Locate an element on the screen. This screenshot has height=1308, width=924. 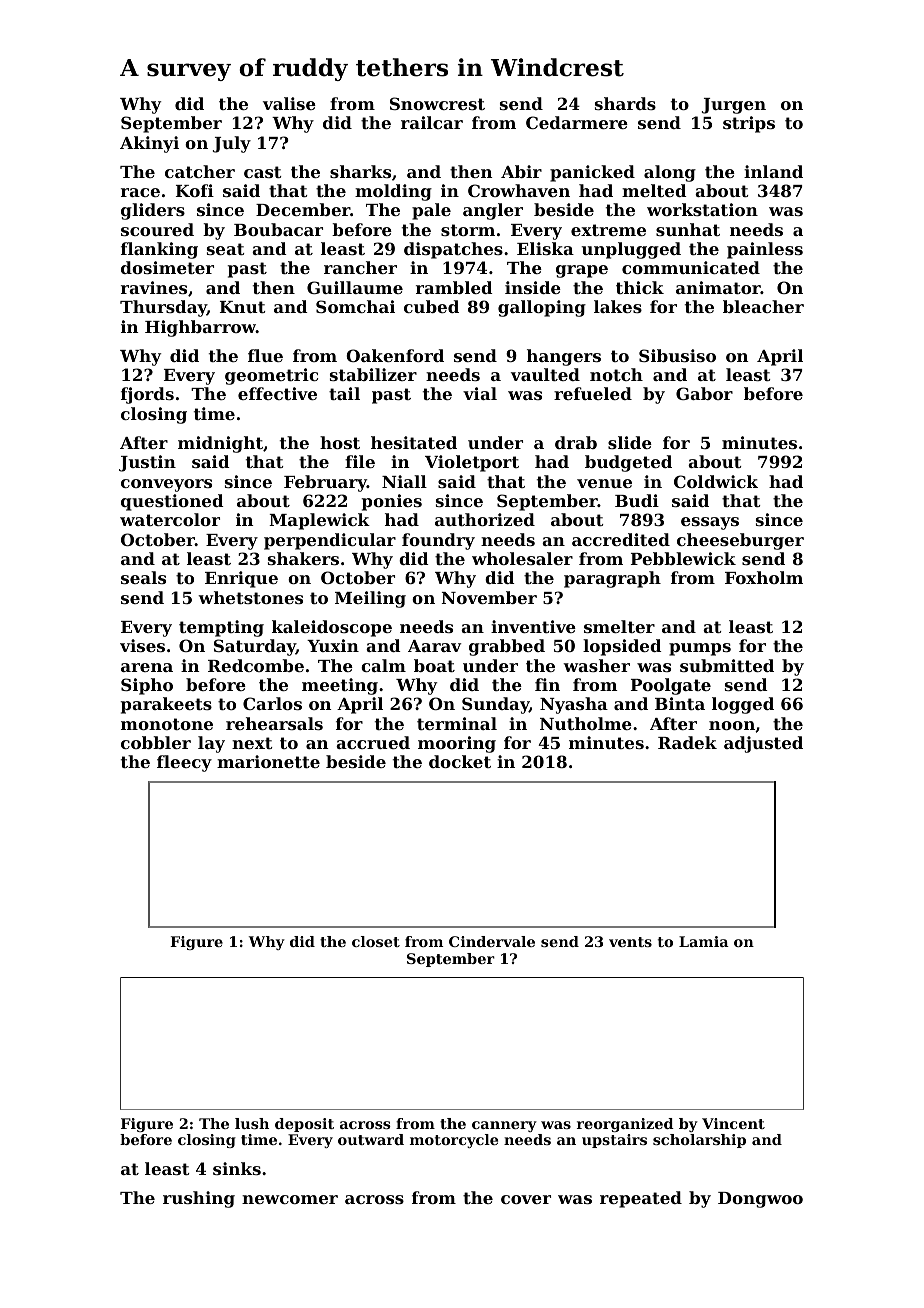
Foxholm is located at coordinates (764, 577).
